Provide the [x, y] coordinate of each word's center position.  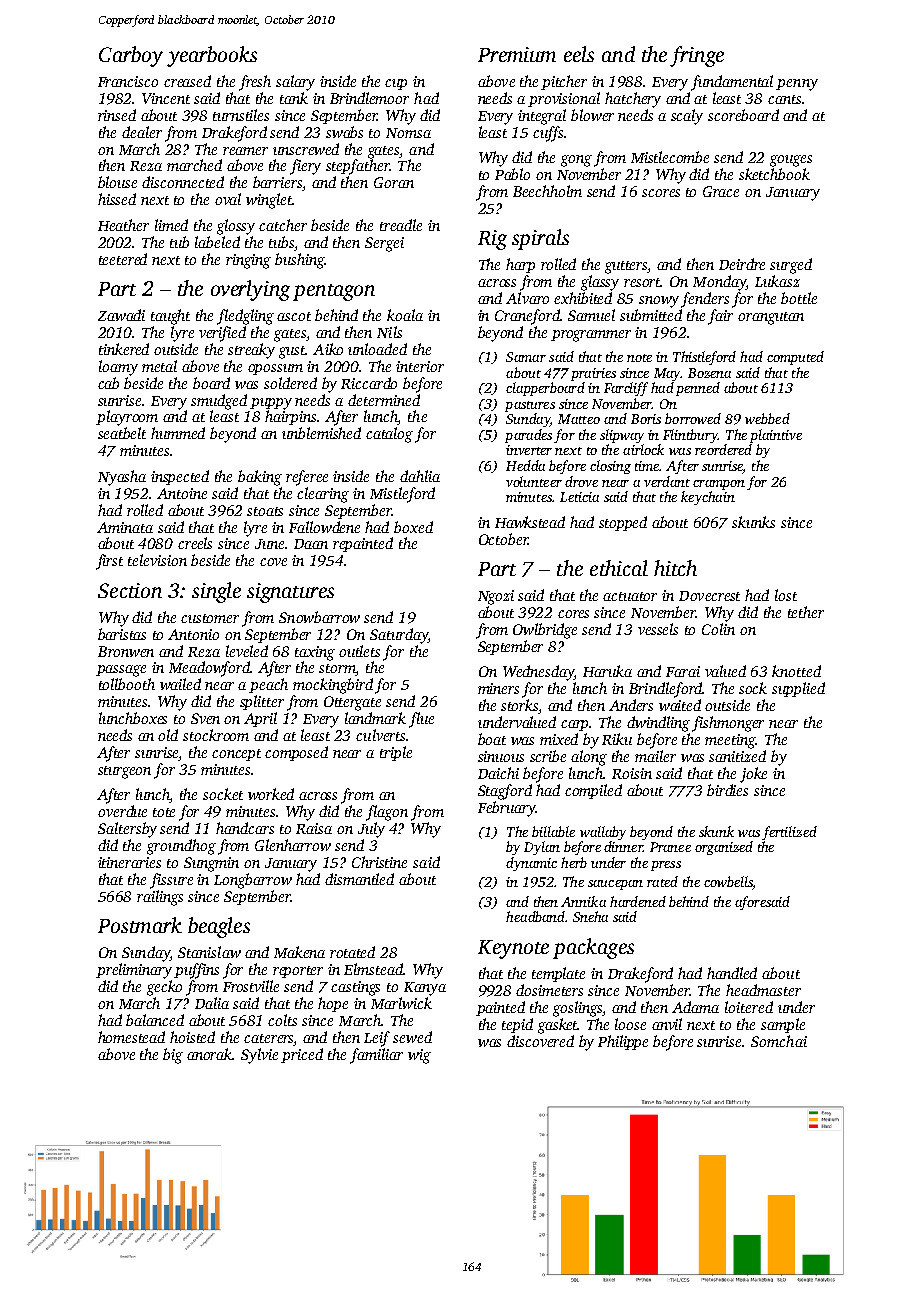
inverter [529, 450]
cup [396, 84]
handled [732, 973]
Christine [379, 862]
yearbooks [212, 56]
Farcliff [626, 389]
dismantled [359, 879]
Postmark [140, 925]
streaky [251, 351]
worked [271, 794]
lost [786, 595]
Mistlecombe [670, 157]
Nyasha [122, 478]
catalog [389, 435]
